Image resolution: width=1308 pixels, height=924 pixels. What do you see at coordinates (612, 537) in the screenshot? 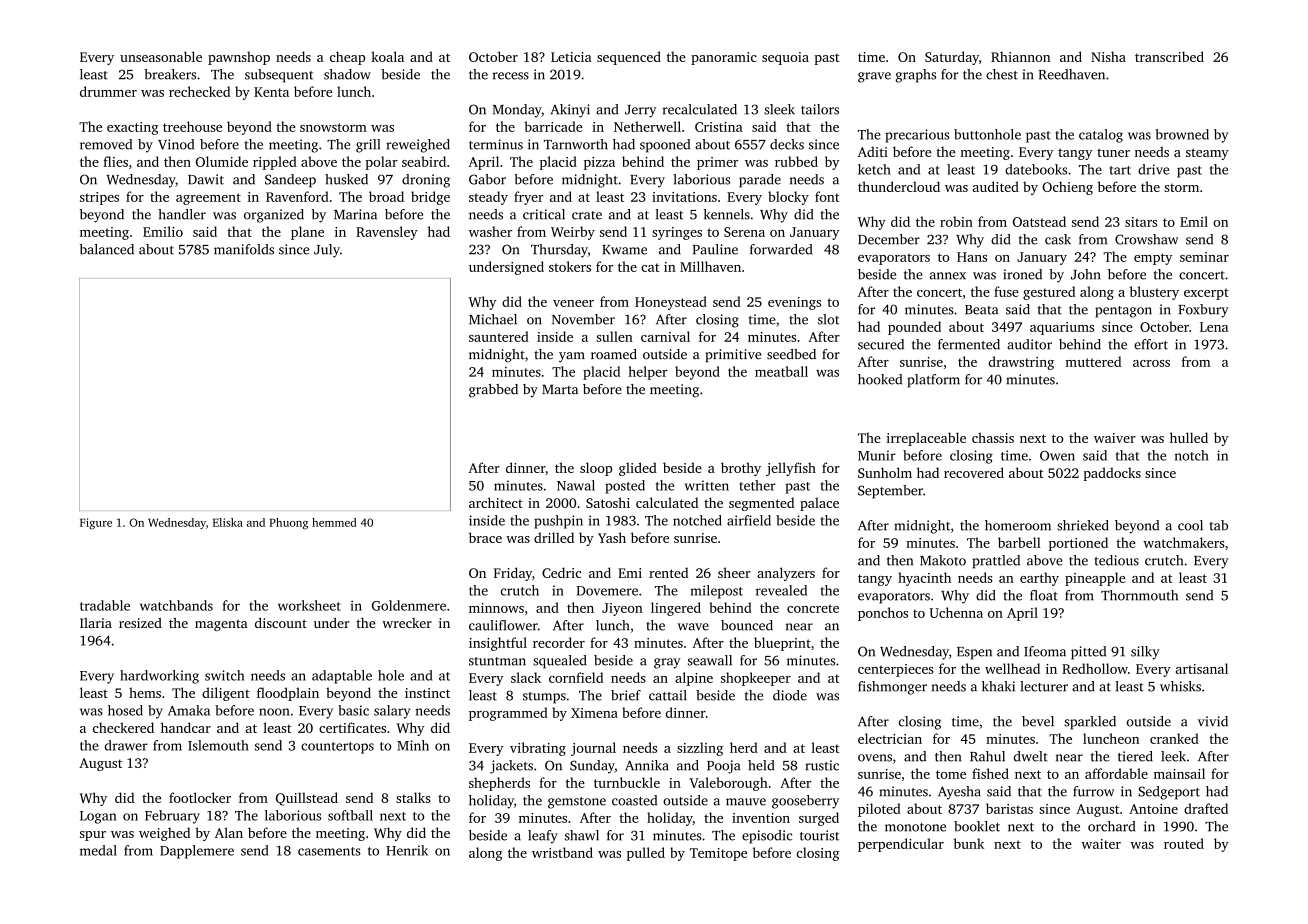
I see `Yash` at bounding box center [612, 537].
